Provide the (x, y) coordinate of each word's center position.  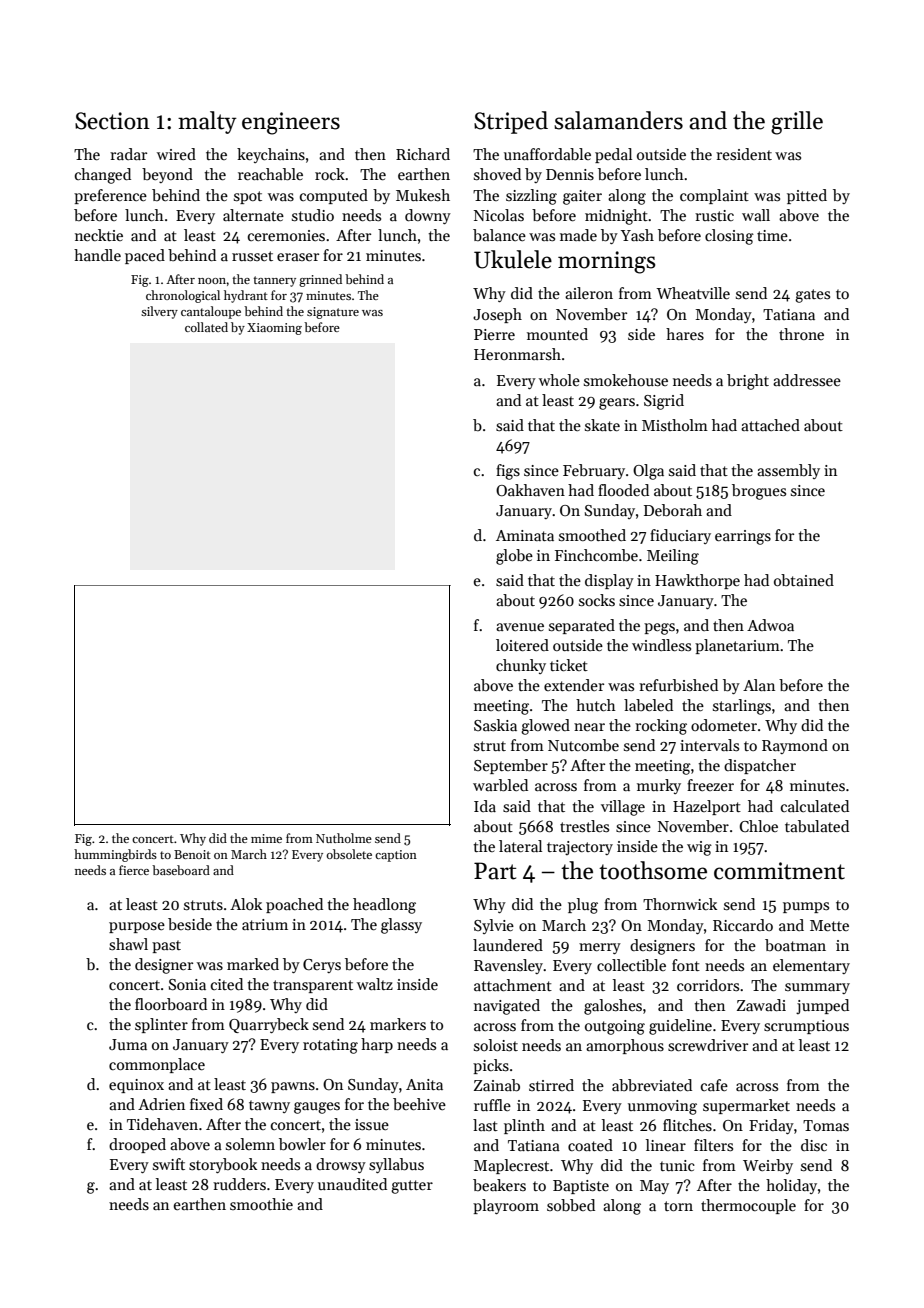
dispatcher (760, 766)
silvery (159, 312)
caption (396, 856)
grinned (320, 280)
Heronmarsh (517, 354)
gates (812, 296)
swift (169, 1164)
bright (748, 382)
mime (266, 838)
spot (248, 197)
